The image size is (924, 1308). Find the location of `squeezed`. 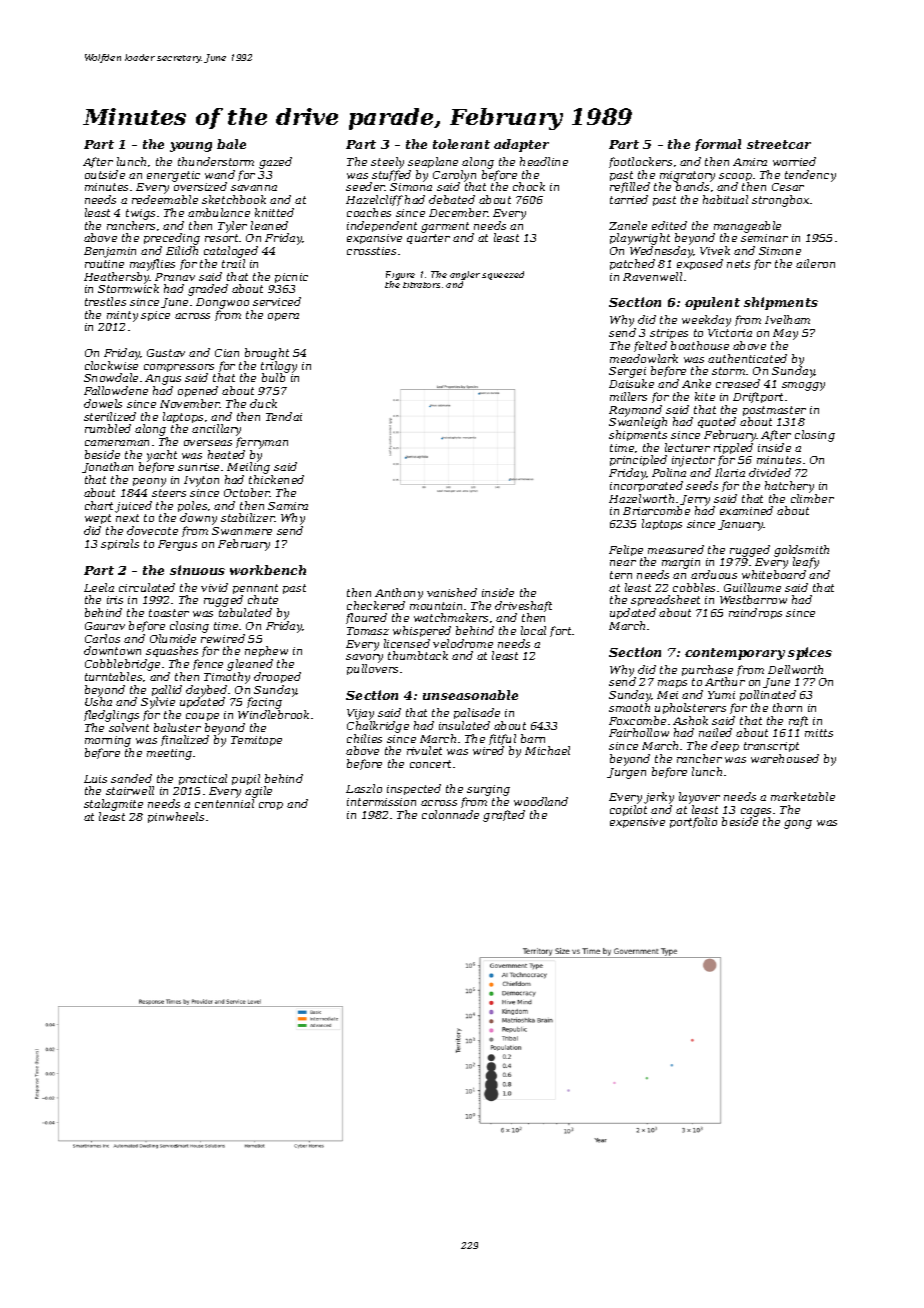

squeezed is located at coordinates (503, 275).
